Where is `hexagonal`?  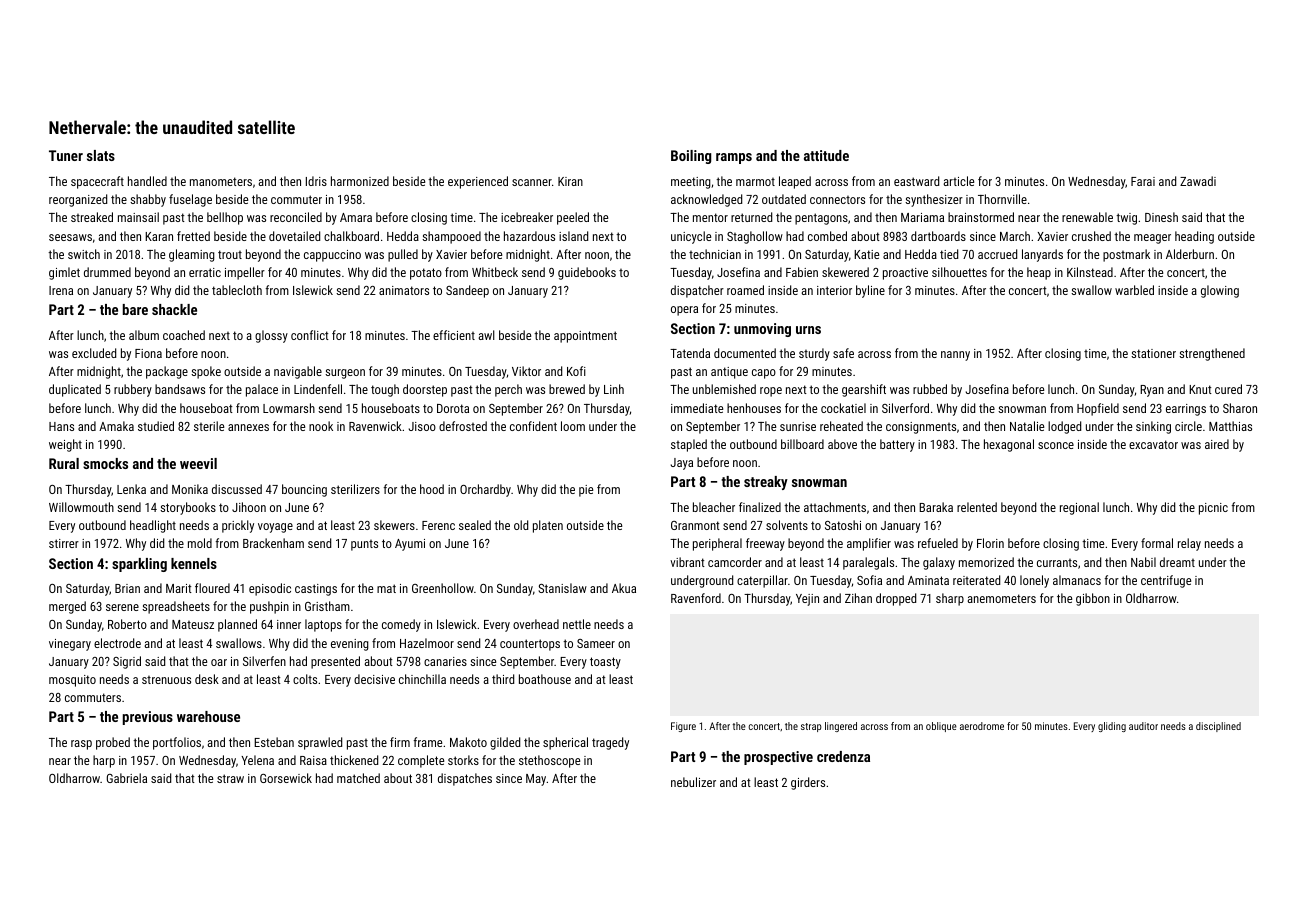
hexagonal is located at coordinates (1009, 445).
